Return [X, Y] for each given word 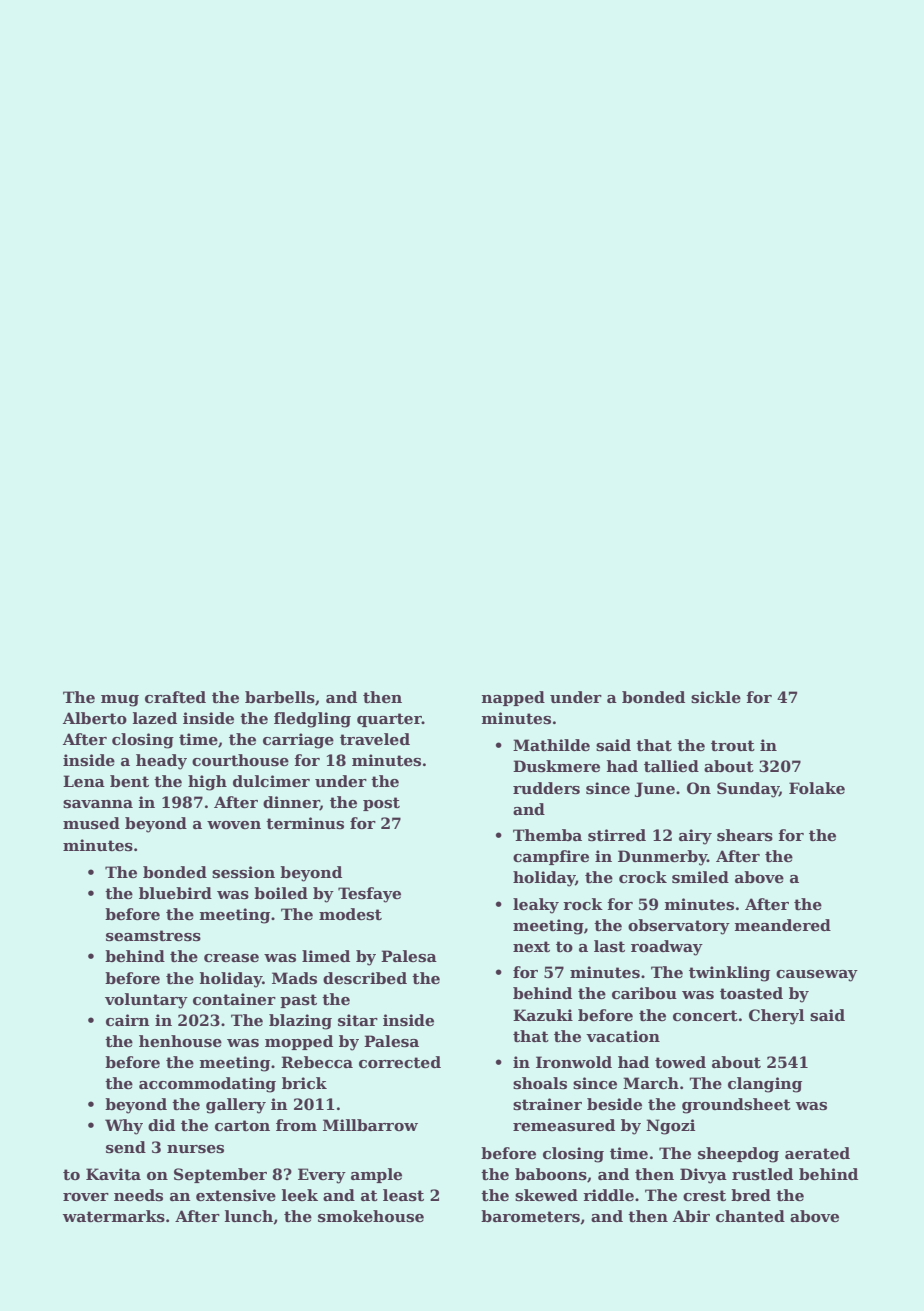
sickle [716, 697]
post [381, 804]
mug [120, 701]
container [234, 999]
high [207, 783]
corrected [400, 1062]
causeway [817, 976]
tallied [671, 766]
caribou [644, 993]
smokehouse [371, 1216]
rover [86, 1197]
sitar [358, 1020]
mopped [299, 1042]
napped [513, 698]
